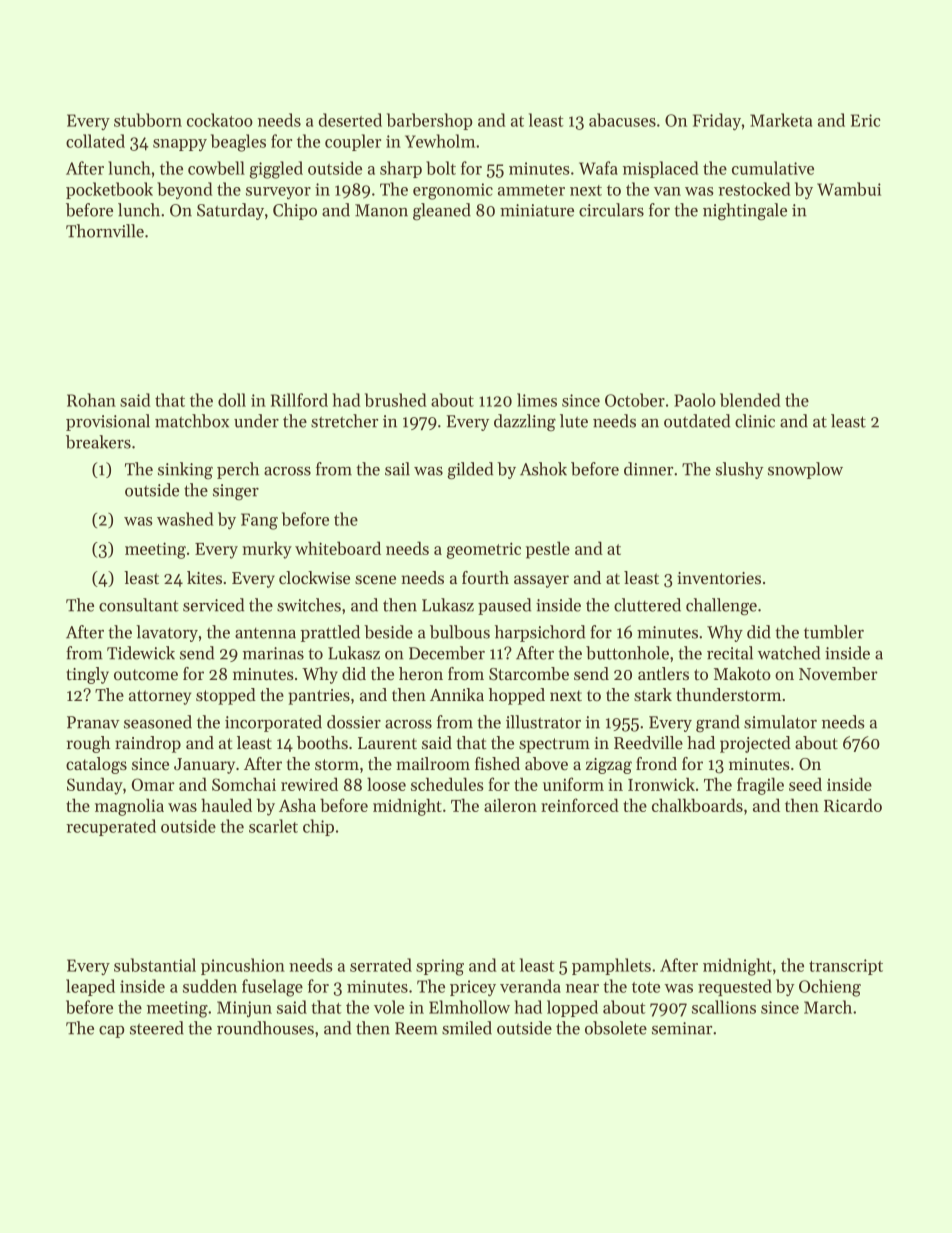  What do you see at coordinates (530, 986) in the screenshot?
I see `veranda` at bounding box center [530, 986].
